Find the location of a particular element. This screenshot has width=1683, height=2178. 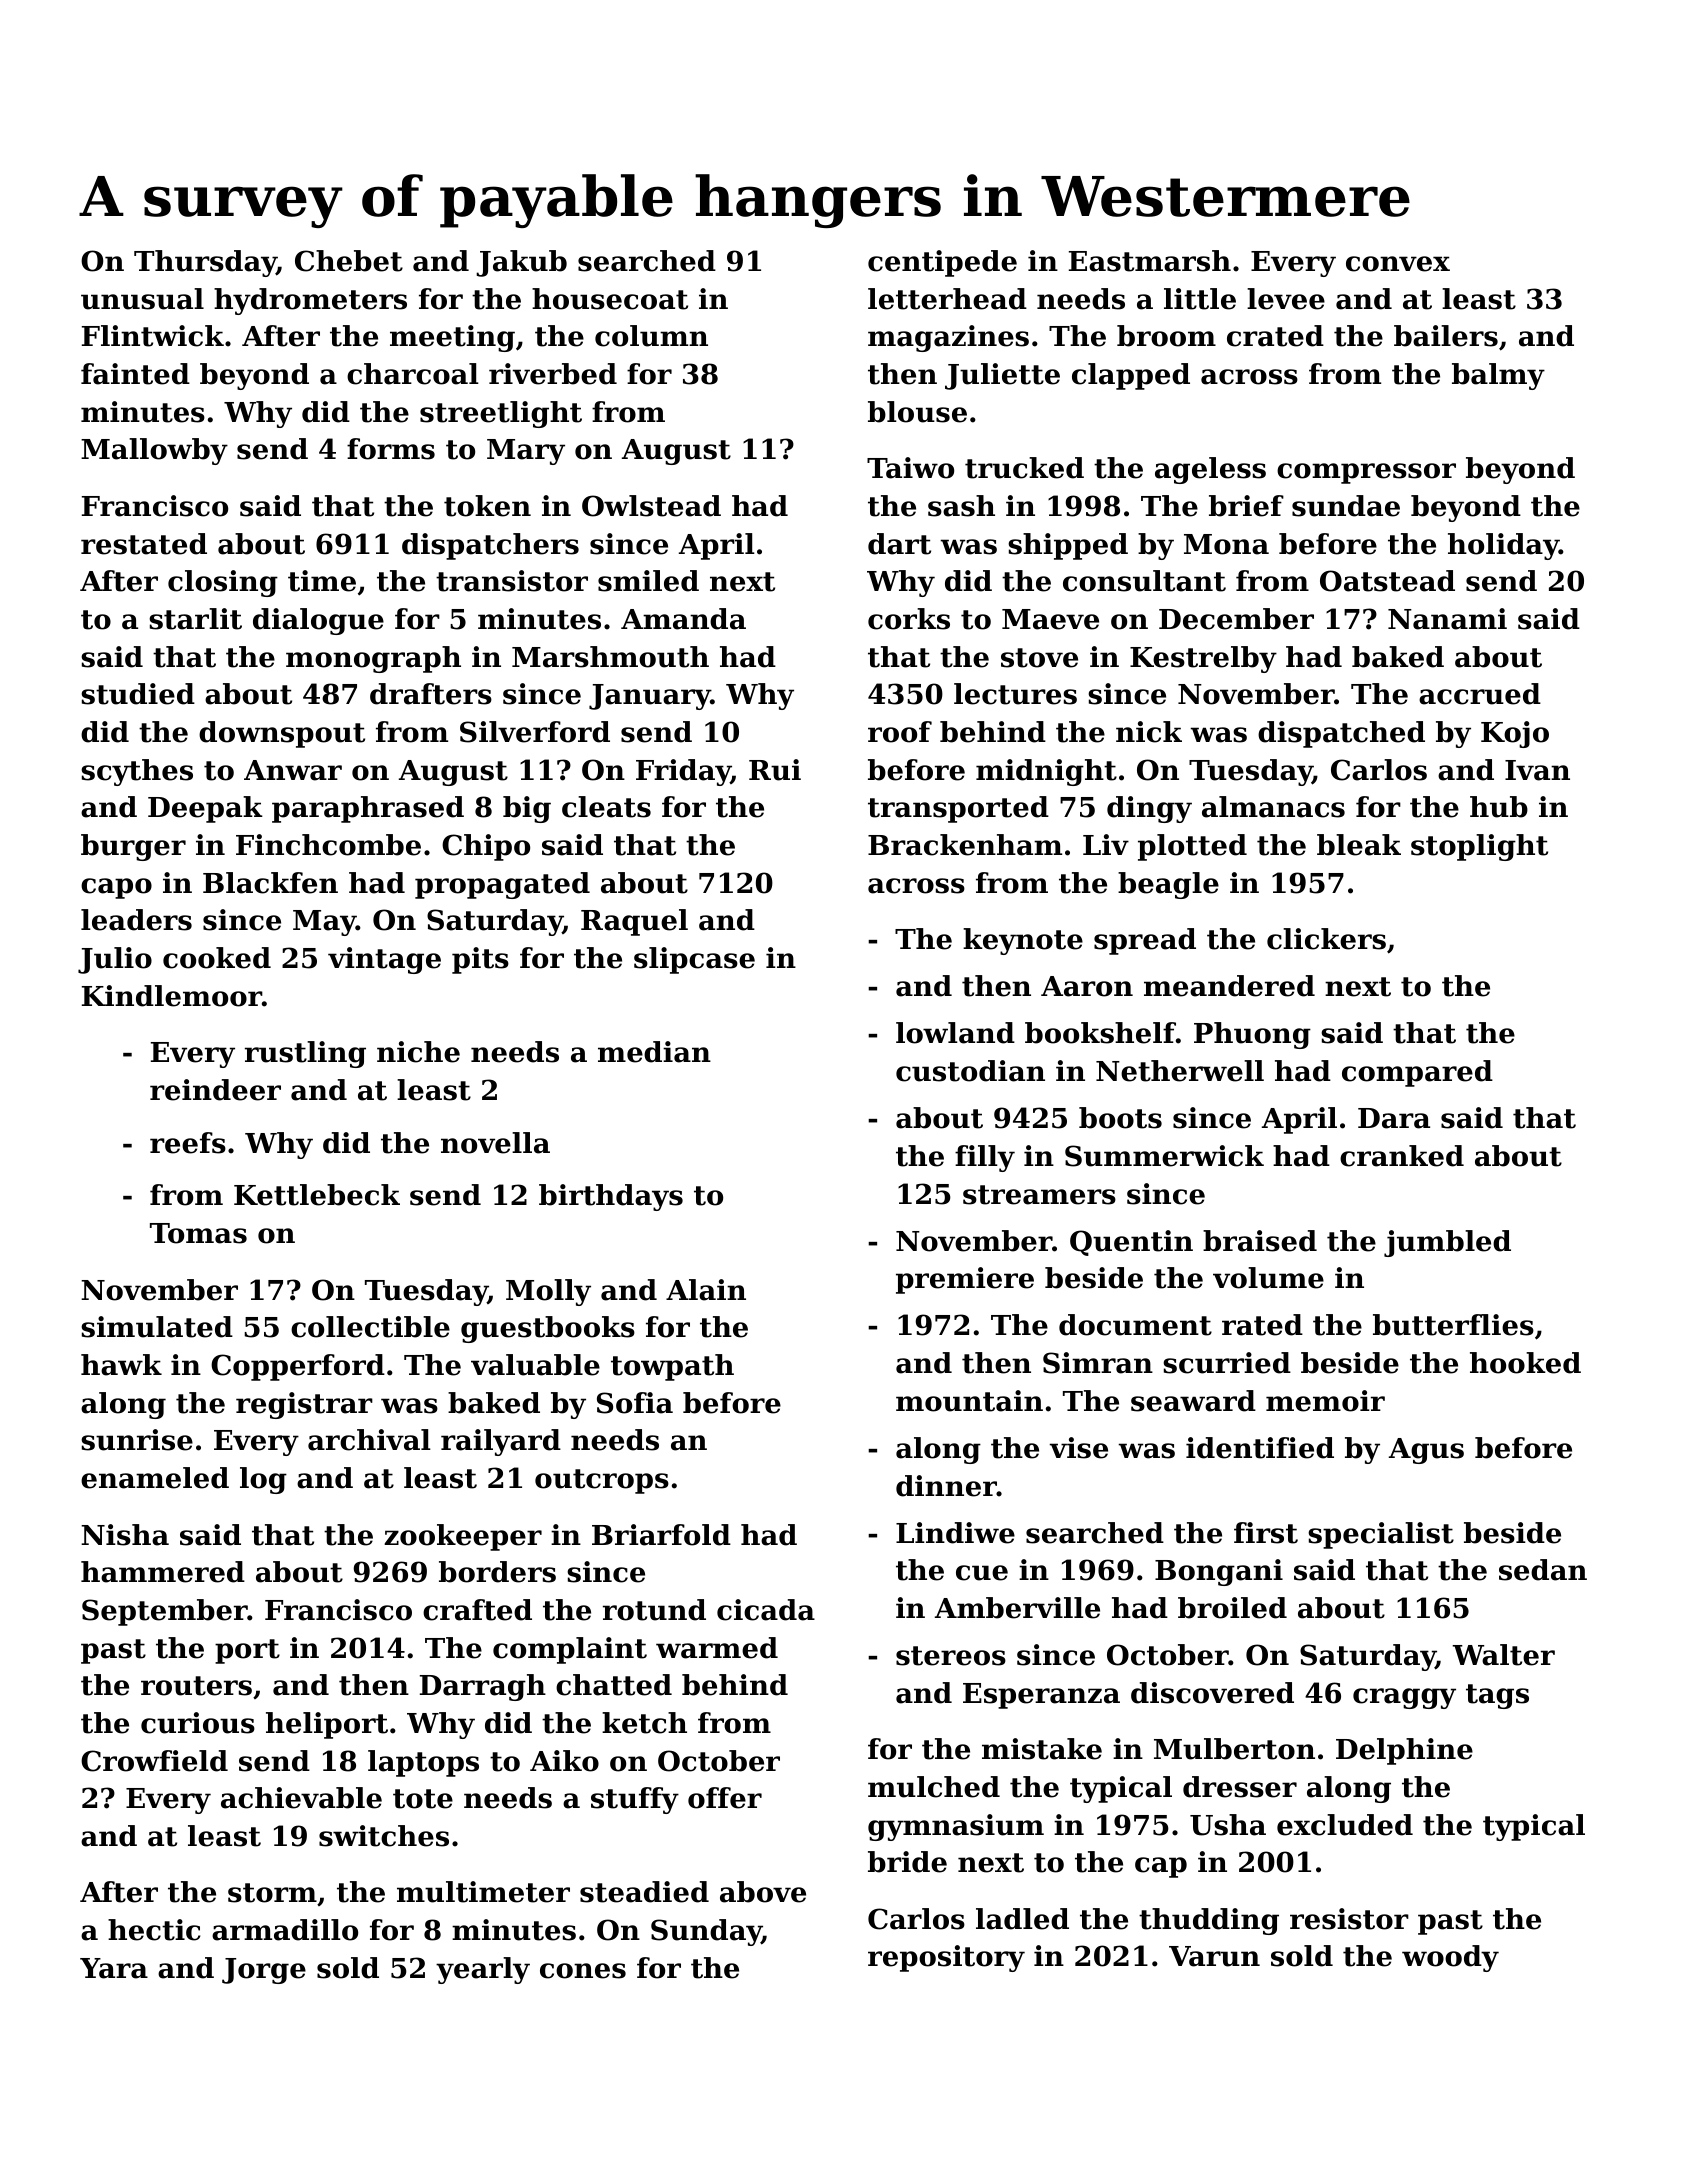

novella is located at coordinates (495, 1143).
